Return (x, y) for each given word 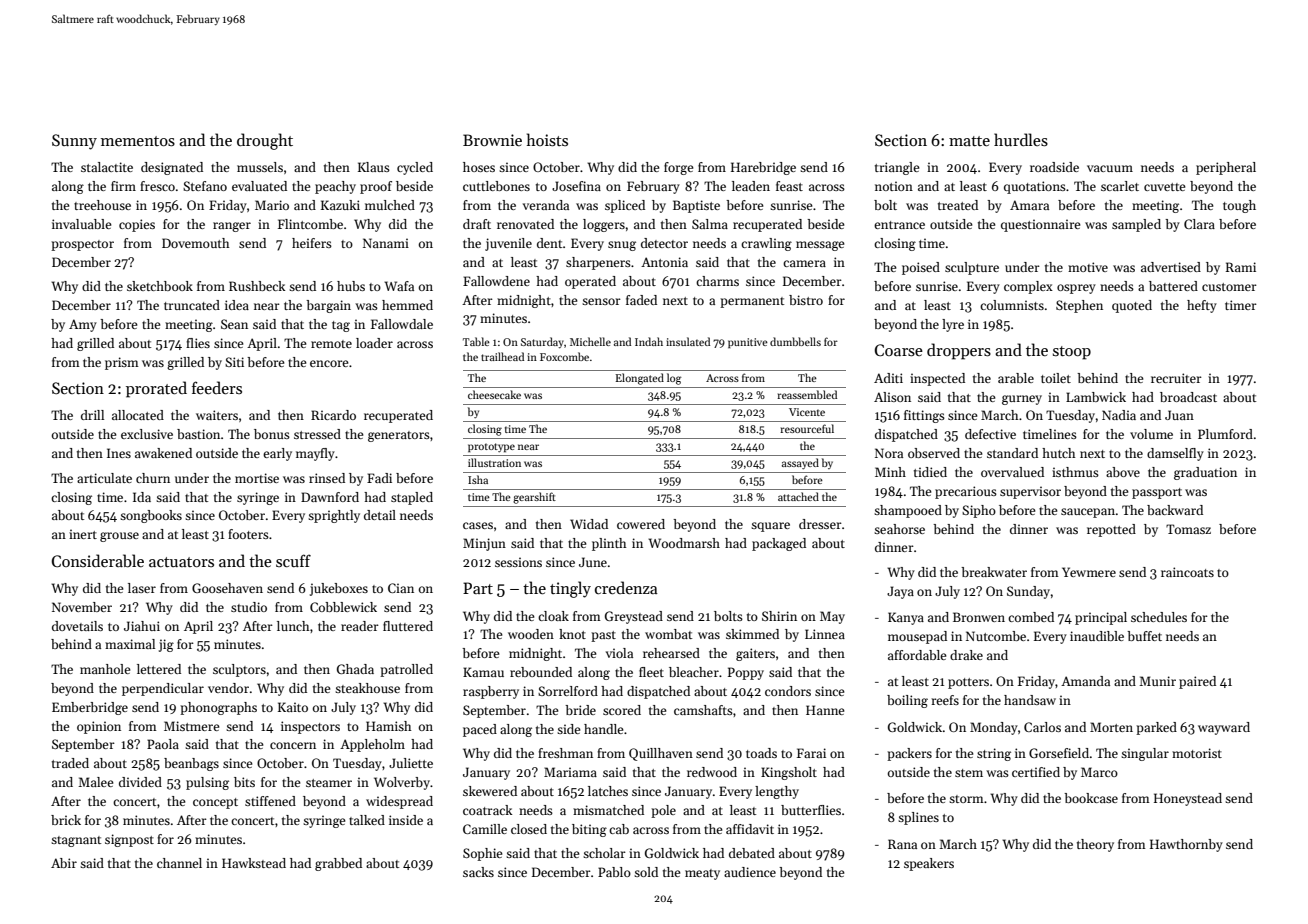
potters (968, 683)
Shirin (779, 616)
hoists (547, 140)
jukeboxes (339, 589)
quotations (1035, 187)
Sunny (74, 142)
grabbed (338, 864)
